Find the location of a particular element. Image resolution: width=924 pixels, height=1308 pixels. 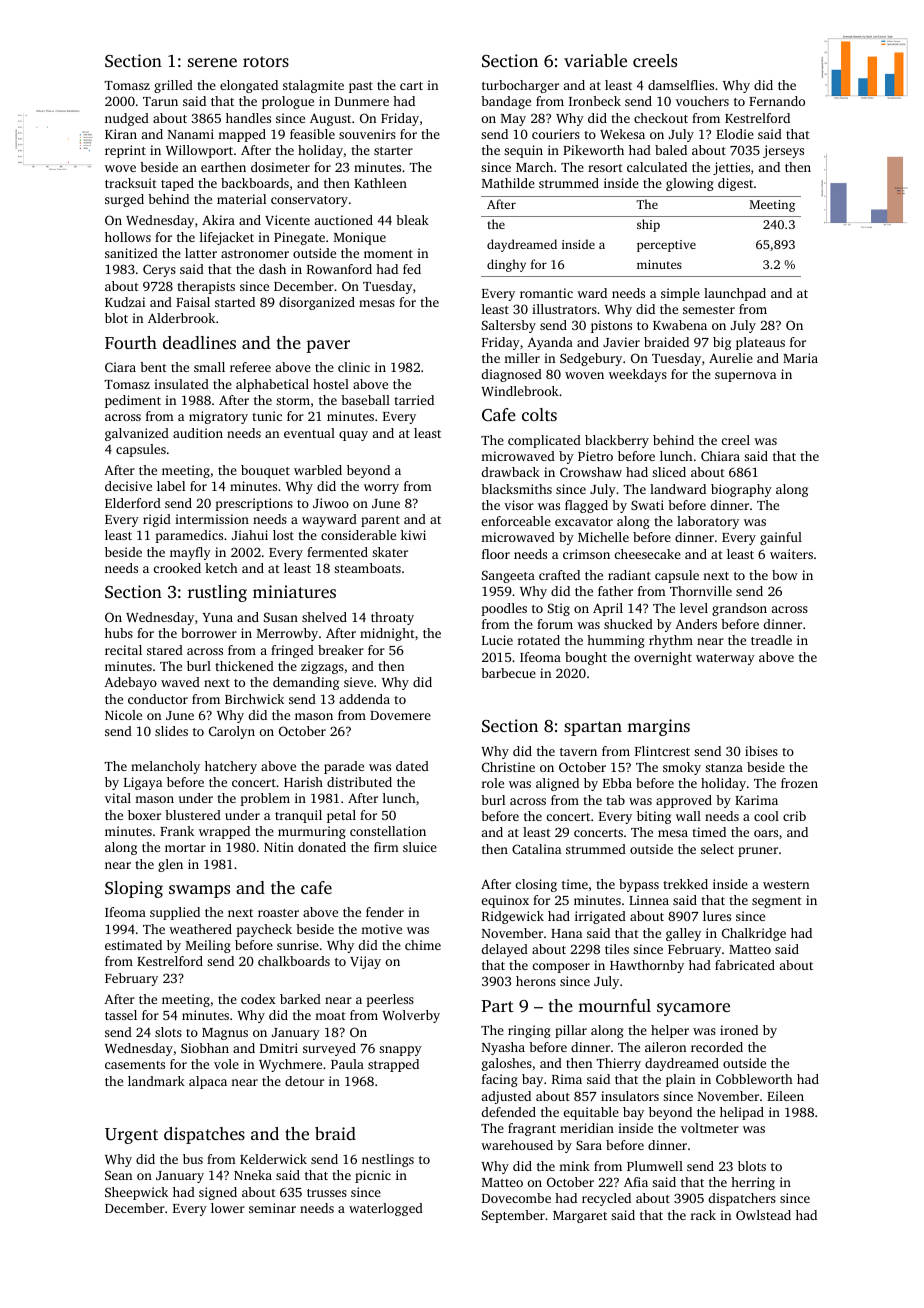

aligned is located at coordinates (557, 784).
